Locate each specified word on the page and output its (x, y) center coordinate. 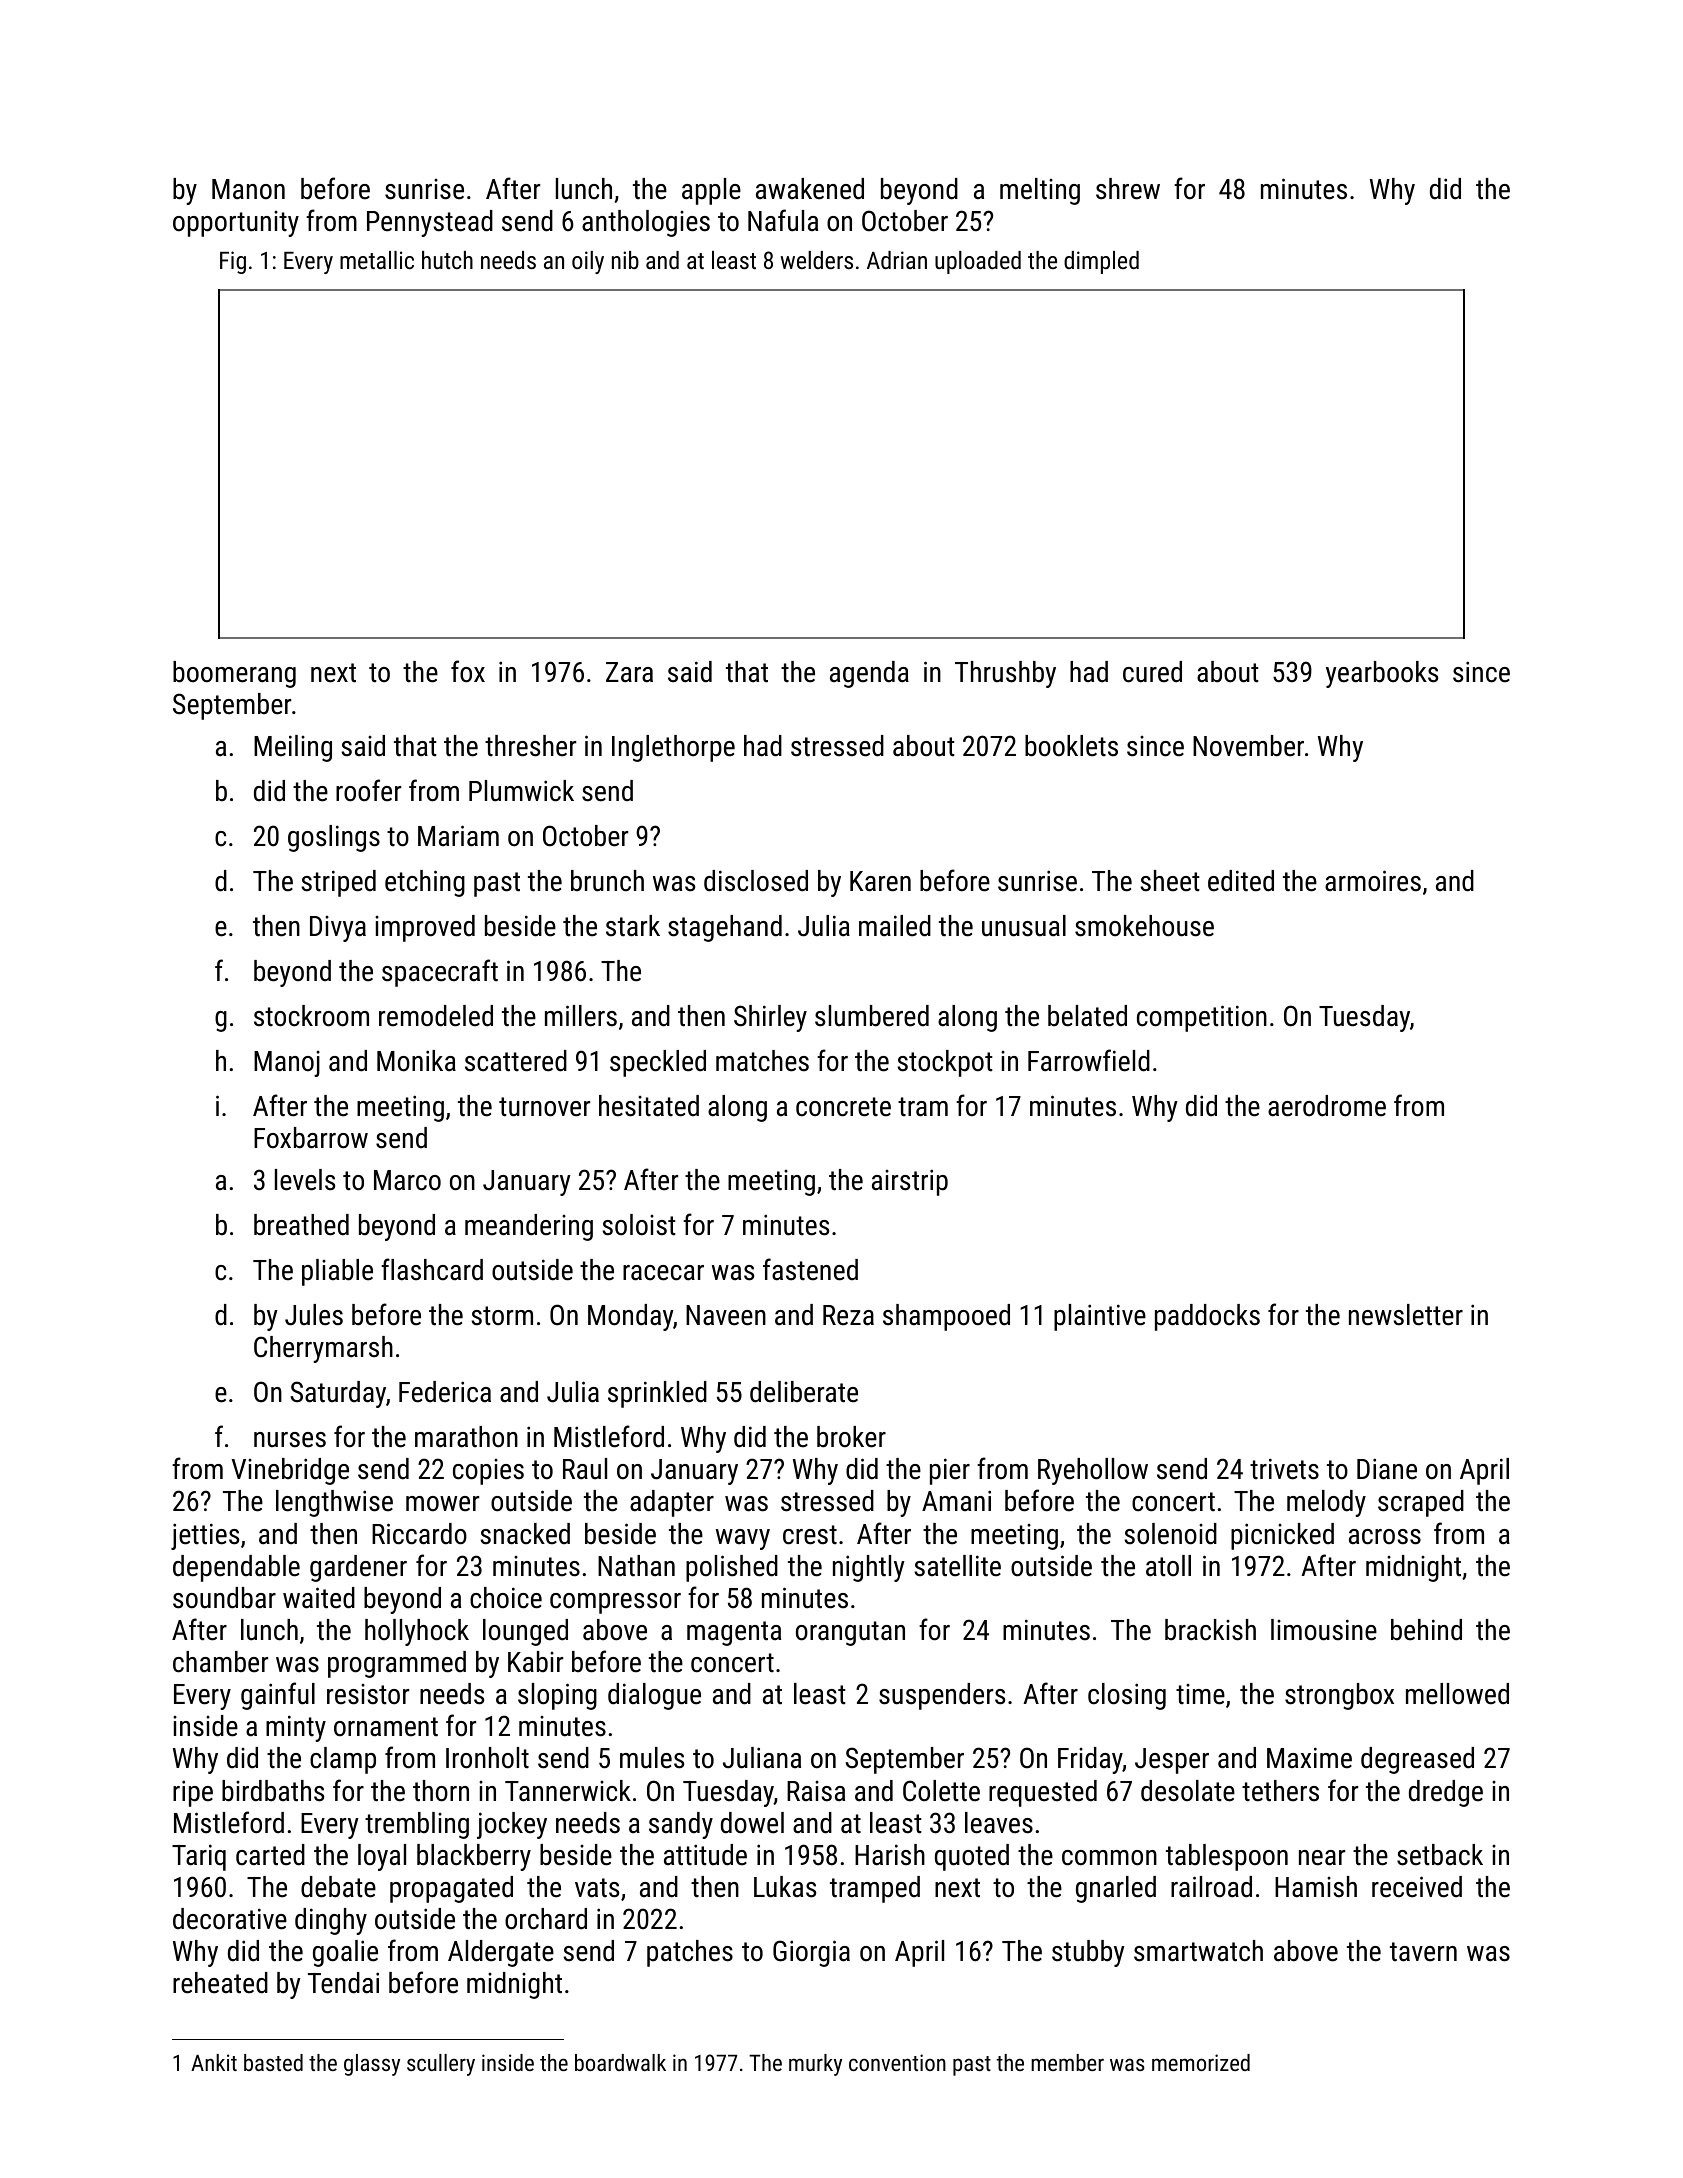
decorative (230, 1919)
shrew (1128, 189)
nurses (290, 1440)
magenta (734, 1633)
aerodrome (1327, 1106)
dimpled (1101, 262)
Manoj (287, 1064)
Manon (248, 189)
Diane (1387, 1469)
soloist (639, 1225)
